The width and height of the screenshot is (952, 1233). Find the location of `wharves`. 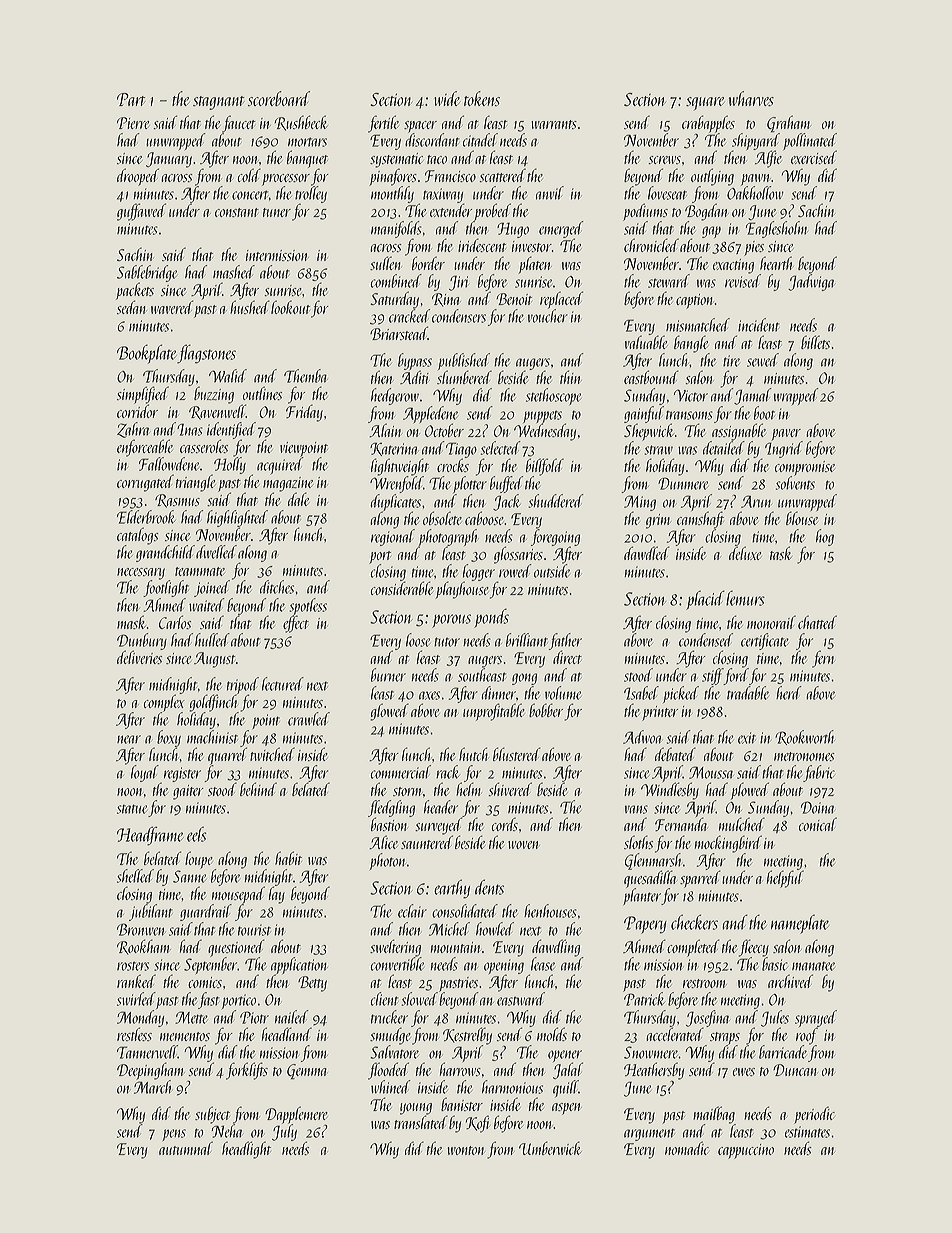

wharves is located at coordinates (751, 98).
